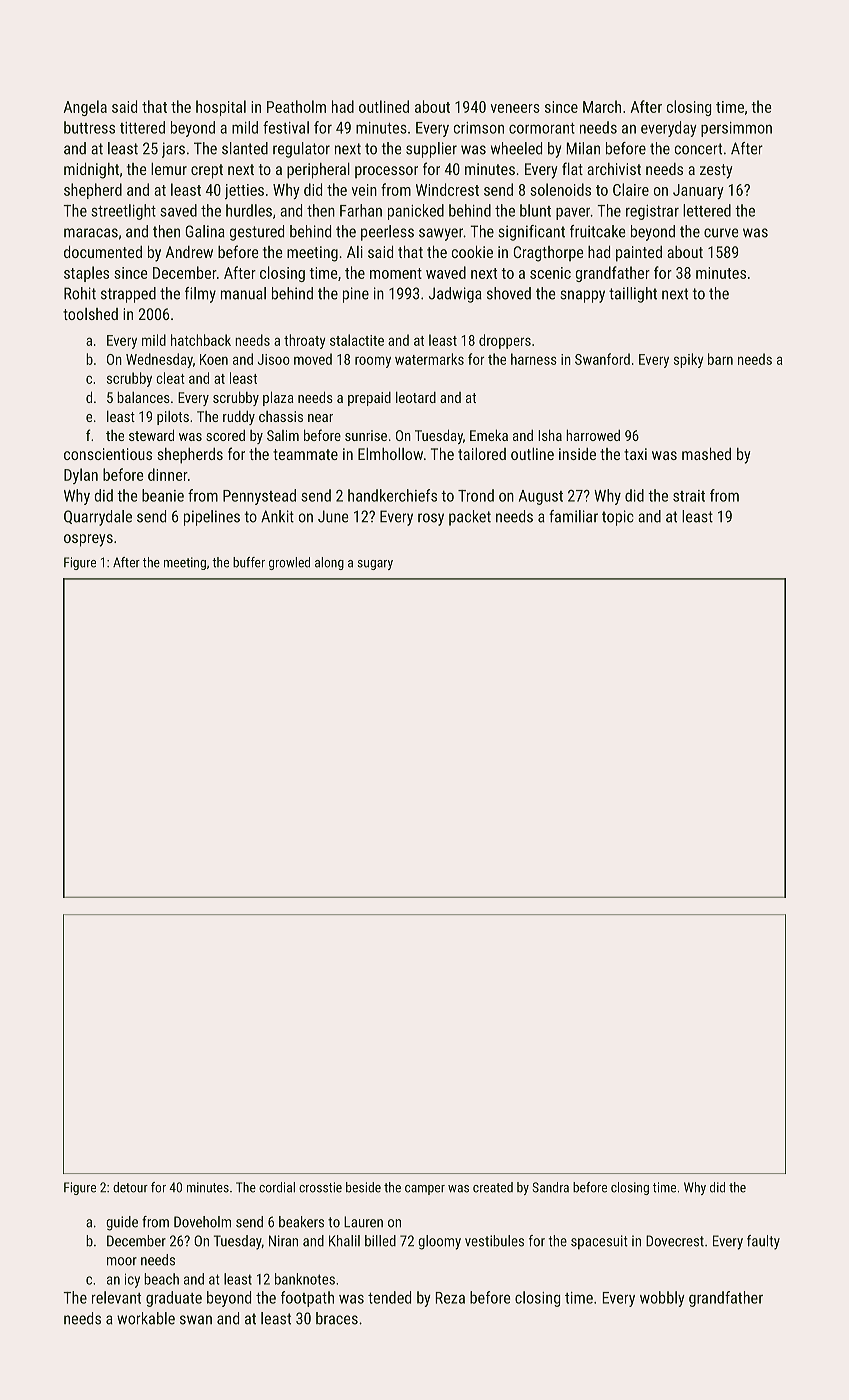 The height and width of the screenshot is (1400, 849). What do you see at coordinates (205, 231) in the screenshot?
I see `Galina` at bounding box center [205, 231].
